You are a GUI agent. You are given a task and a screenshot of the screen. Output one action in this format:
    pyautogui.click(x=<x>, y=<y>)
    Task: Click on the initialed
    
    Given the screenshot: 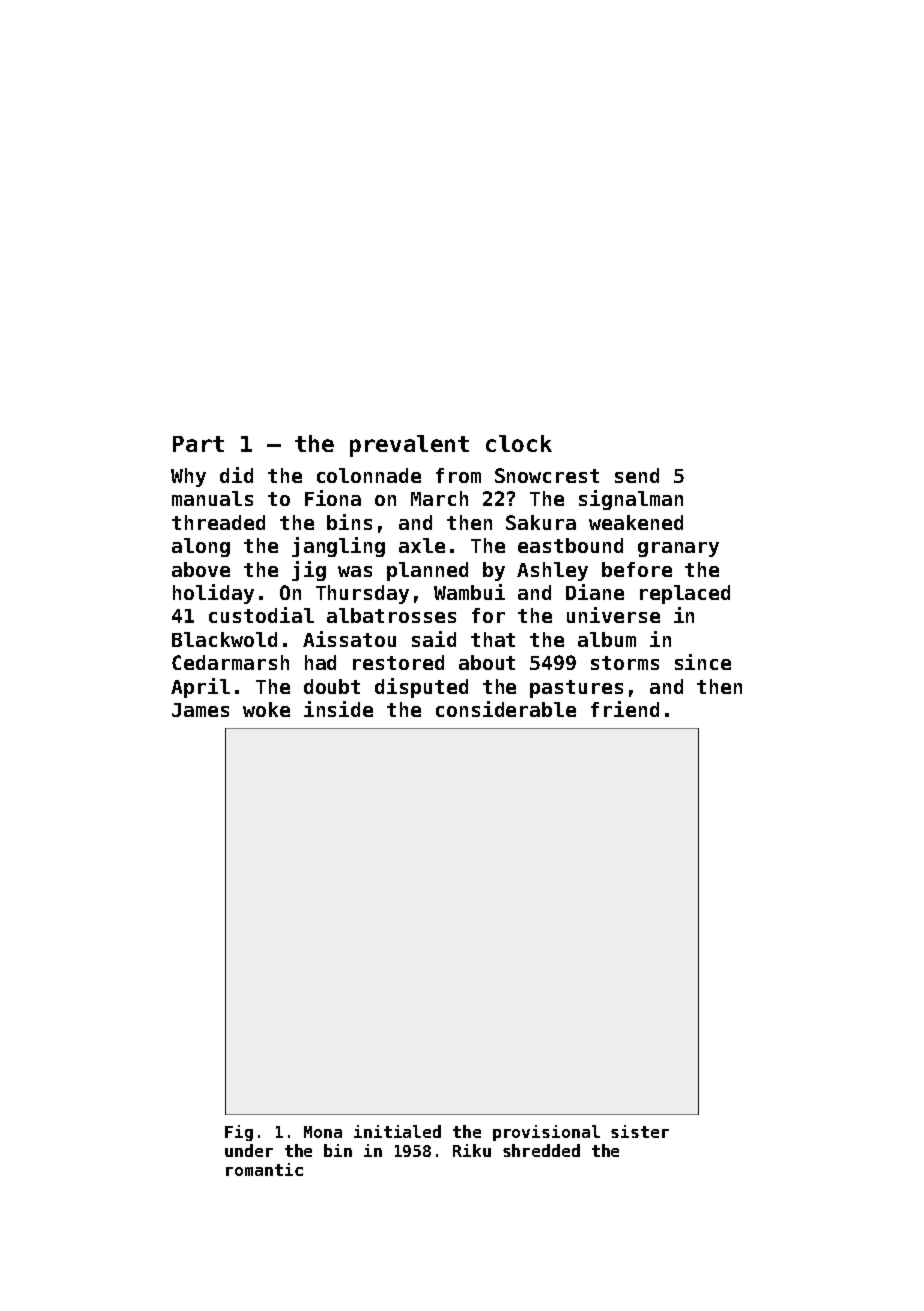 What is the action you would take?
    pyautogui.click(x=397, y=1131)
